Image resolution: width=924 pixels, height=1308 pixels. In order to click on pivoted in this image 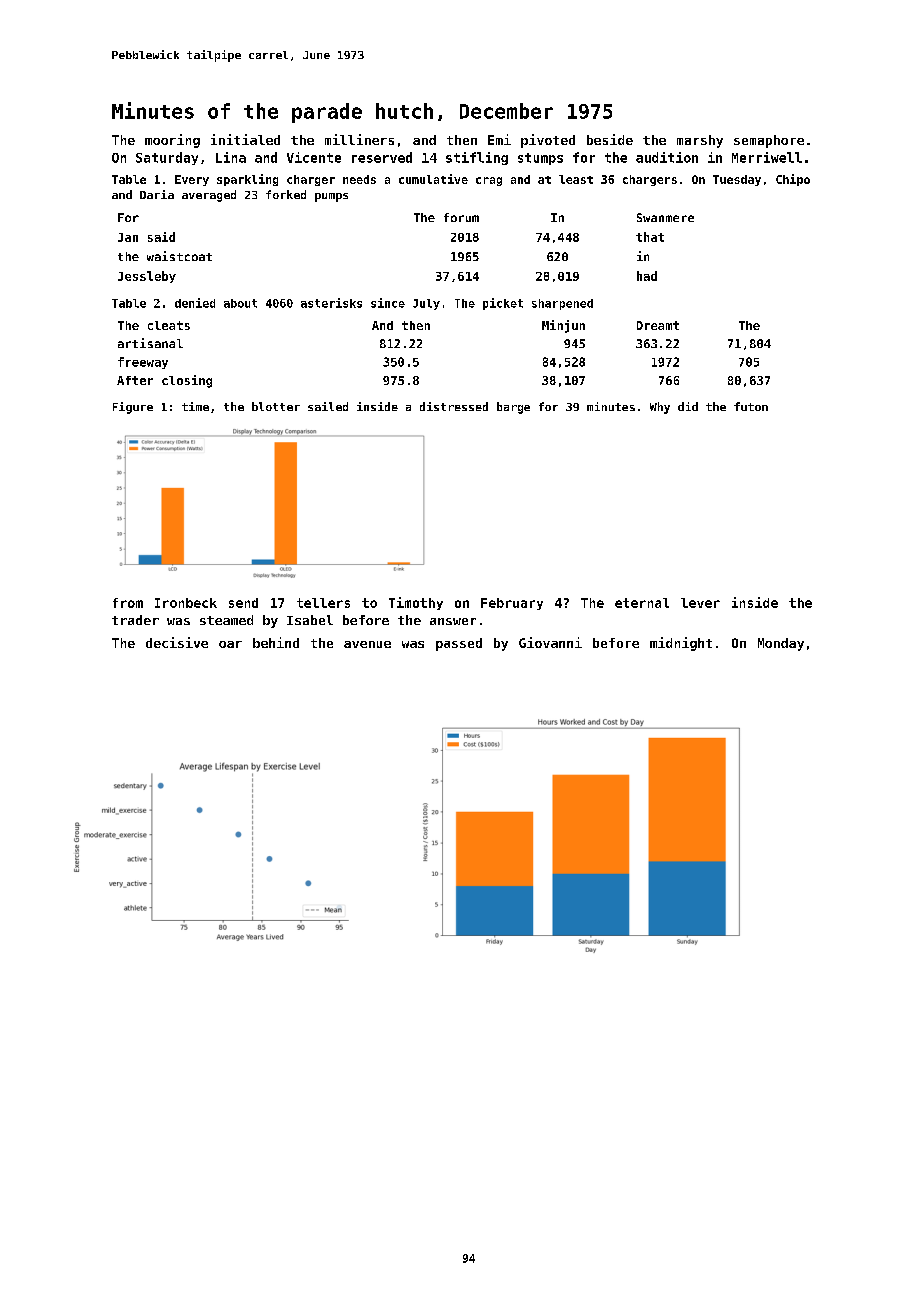, I will do `click(548, 141)`.
